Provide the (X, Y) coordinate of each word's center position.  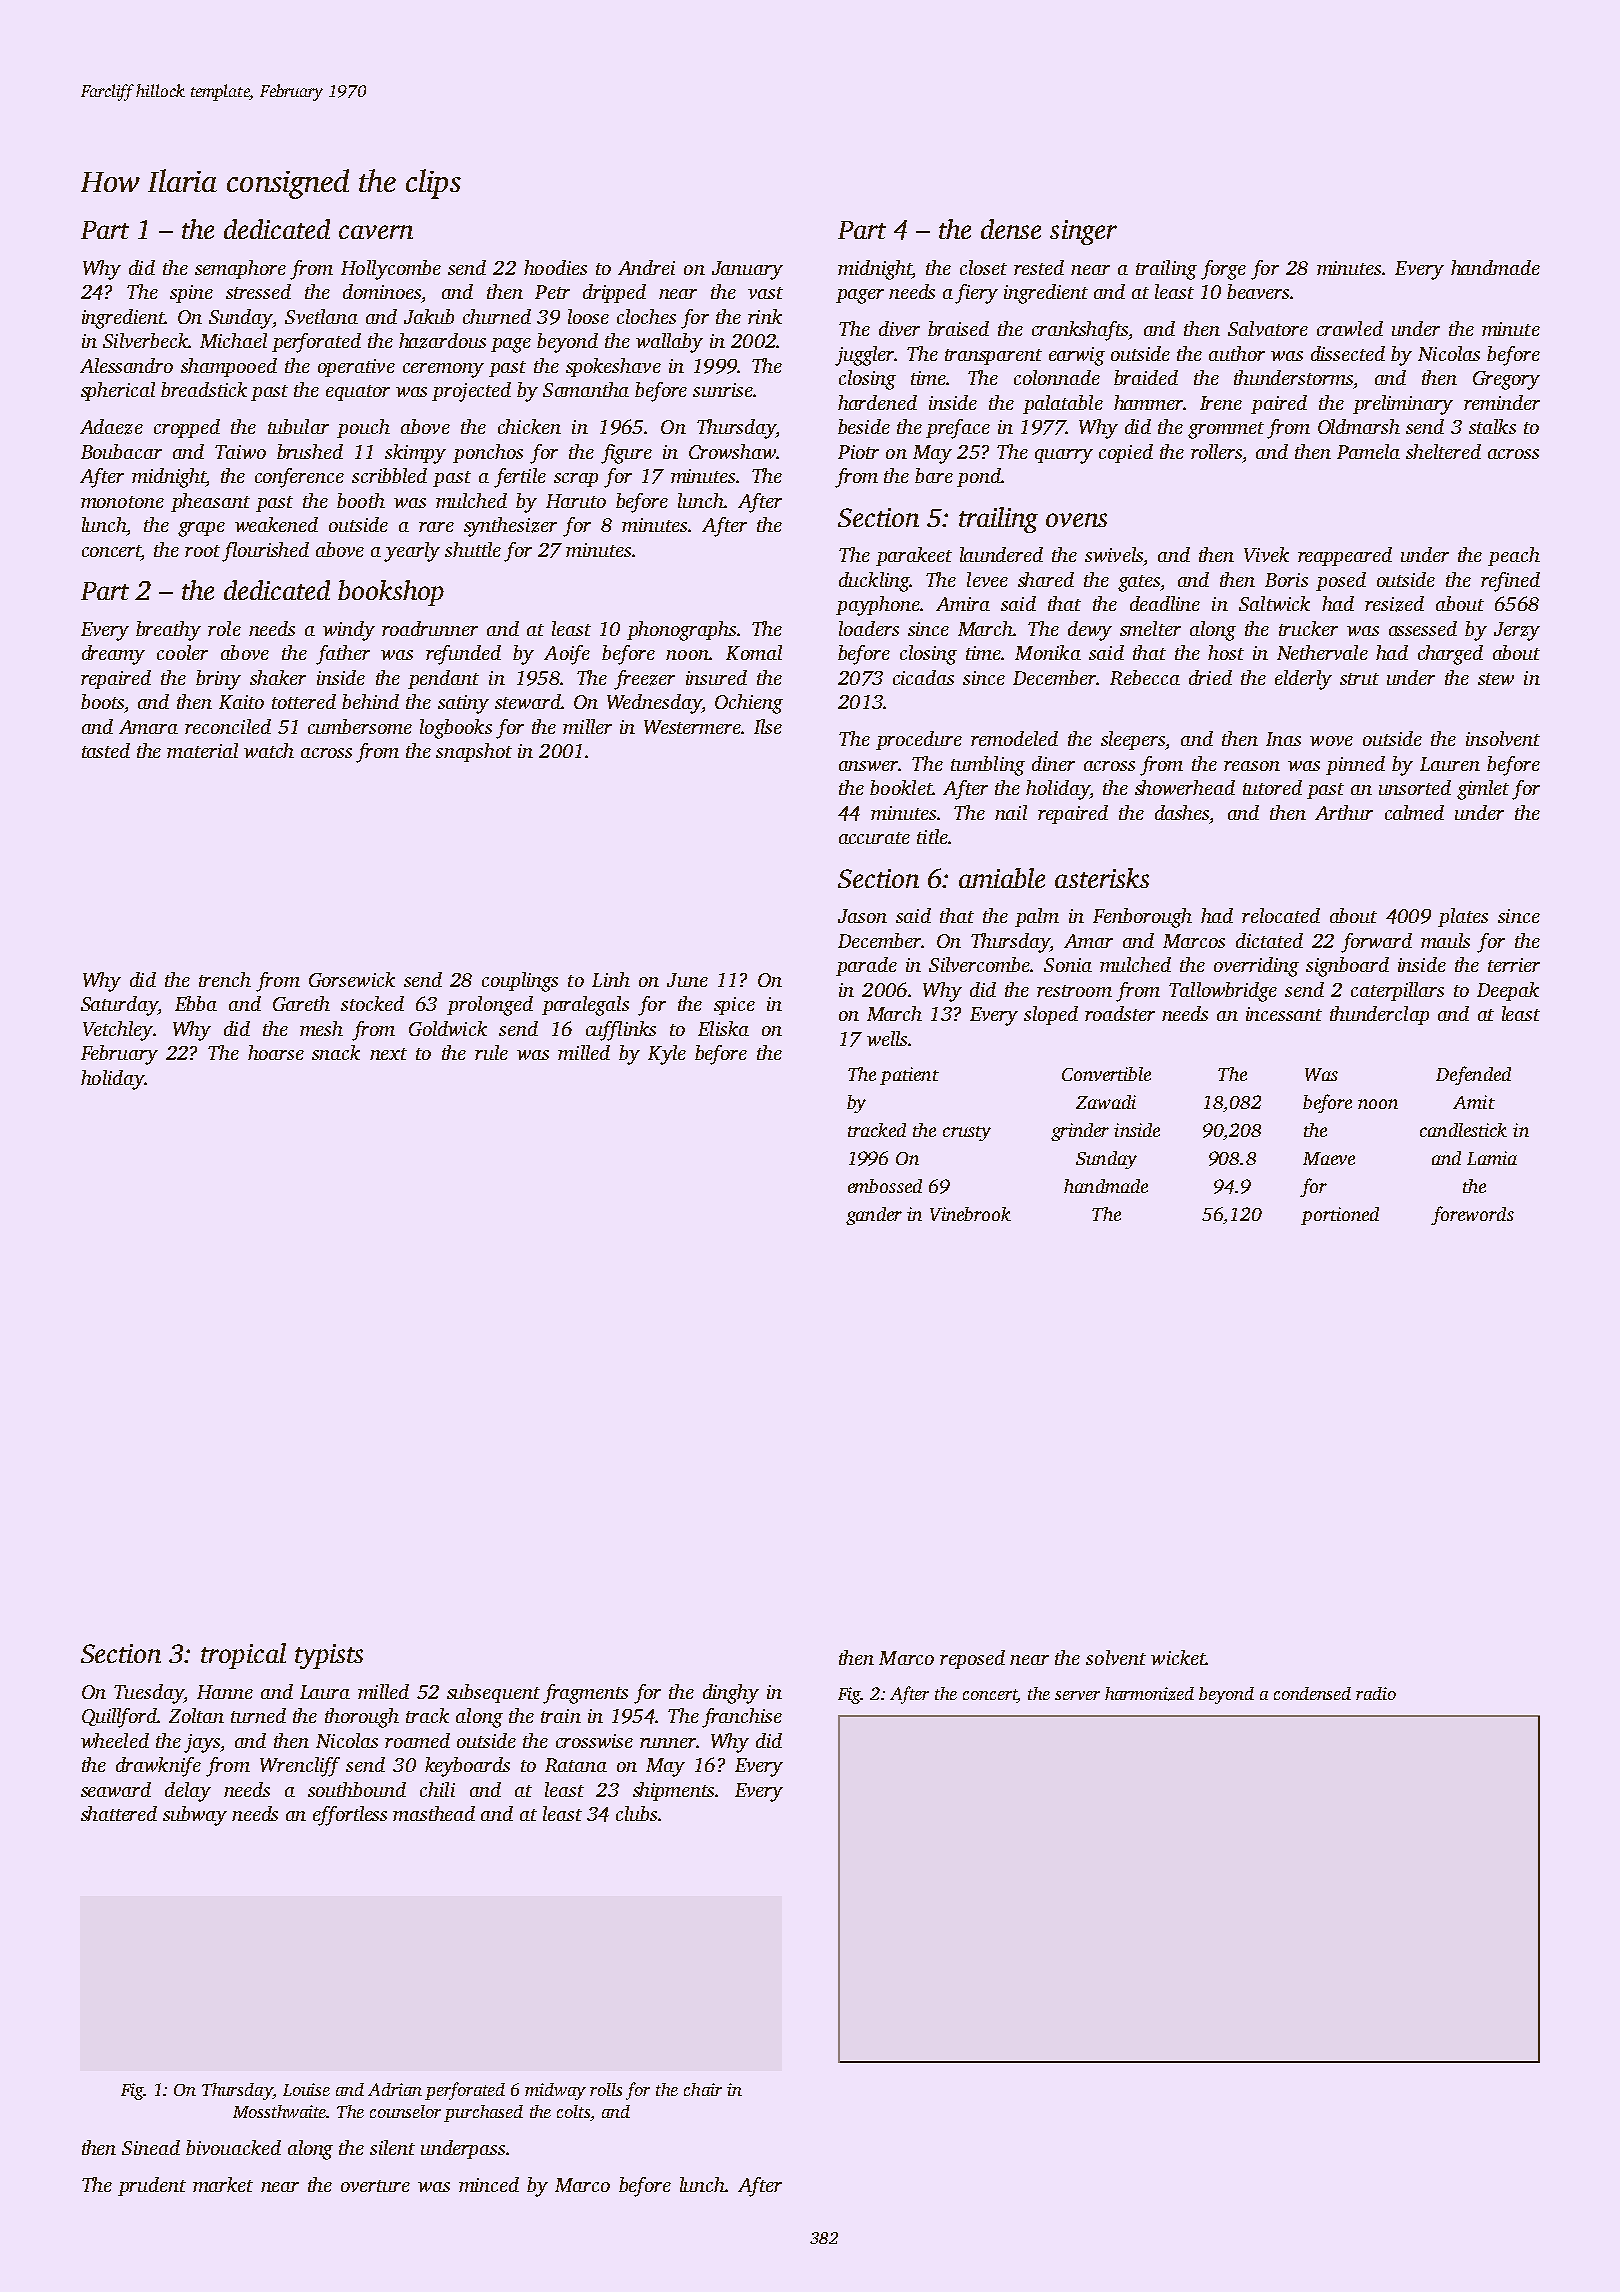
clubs (636, 1813)
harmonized (1149, 1694)
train (561, 1716)
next (388, 1054)
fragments (585, 1694)
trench (225, 979)
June (687, 980)
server (1077, 1695)
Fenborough (1142, 918)
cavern (376, 232)
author (1237, 353)
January (747, 270)
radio (1376, 1693)
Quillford (119, 1718)
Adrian (395, 2089)
